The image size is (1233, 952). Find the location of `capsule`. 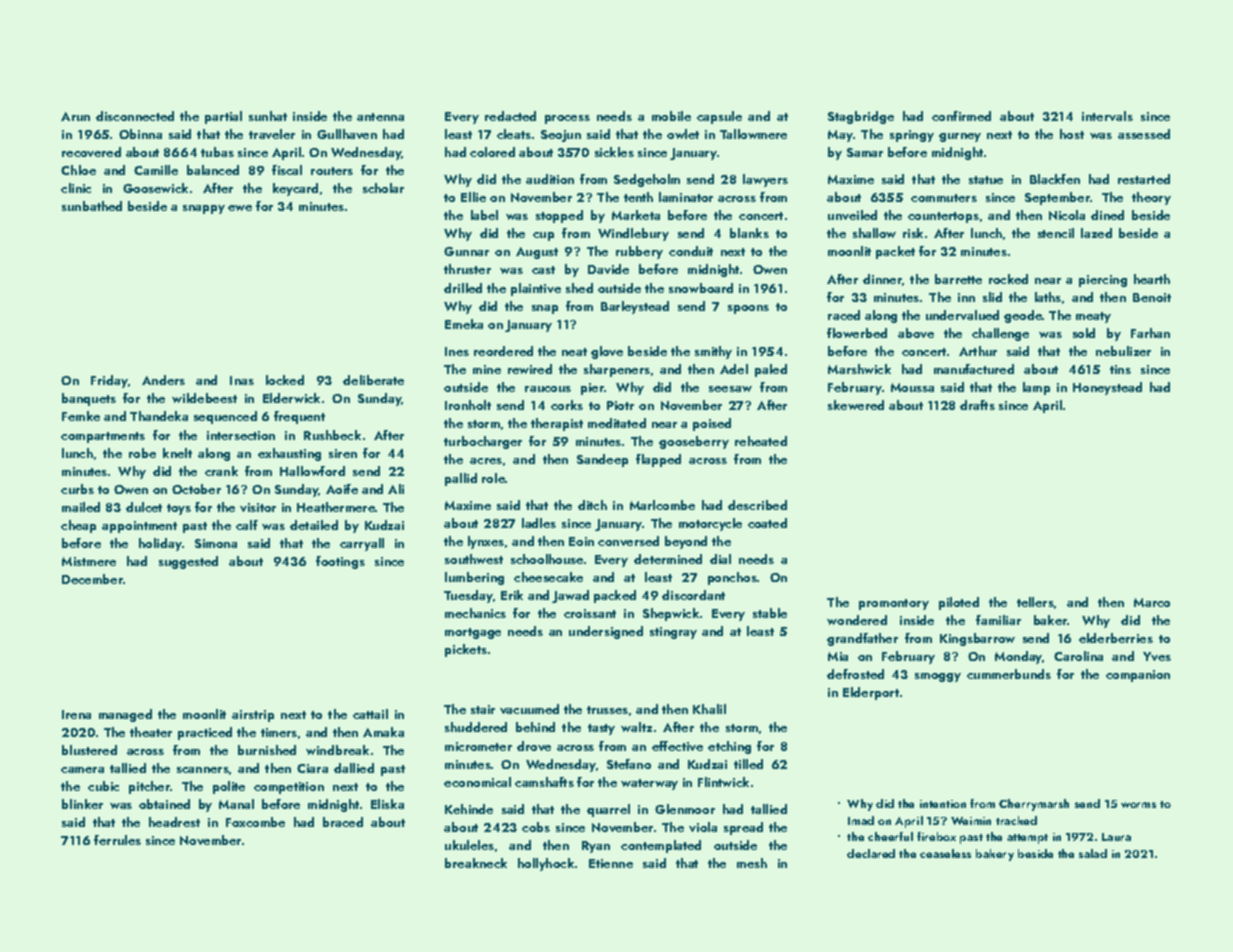

capsule is located at coordinates (719, 117).
